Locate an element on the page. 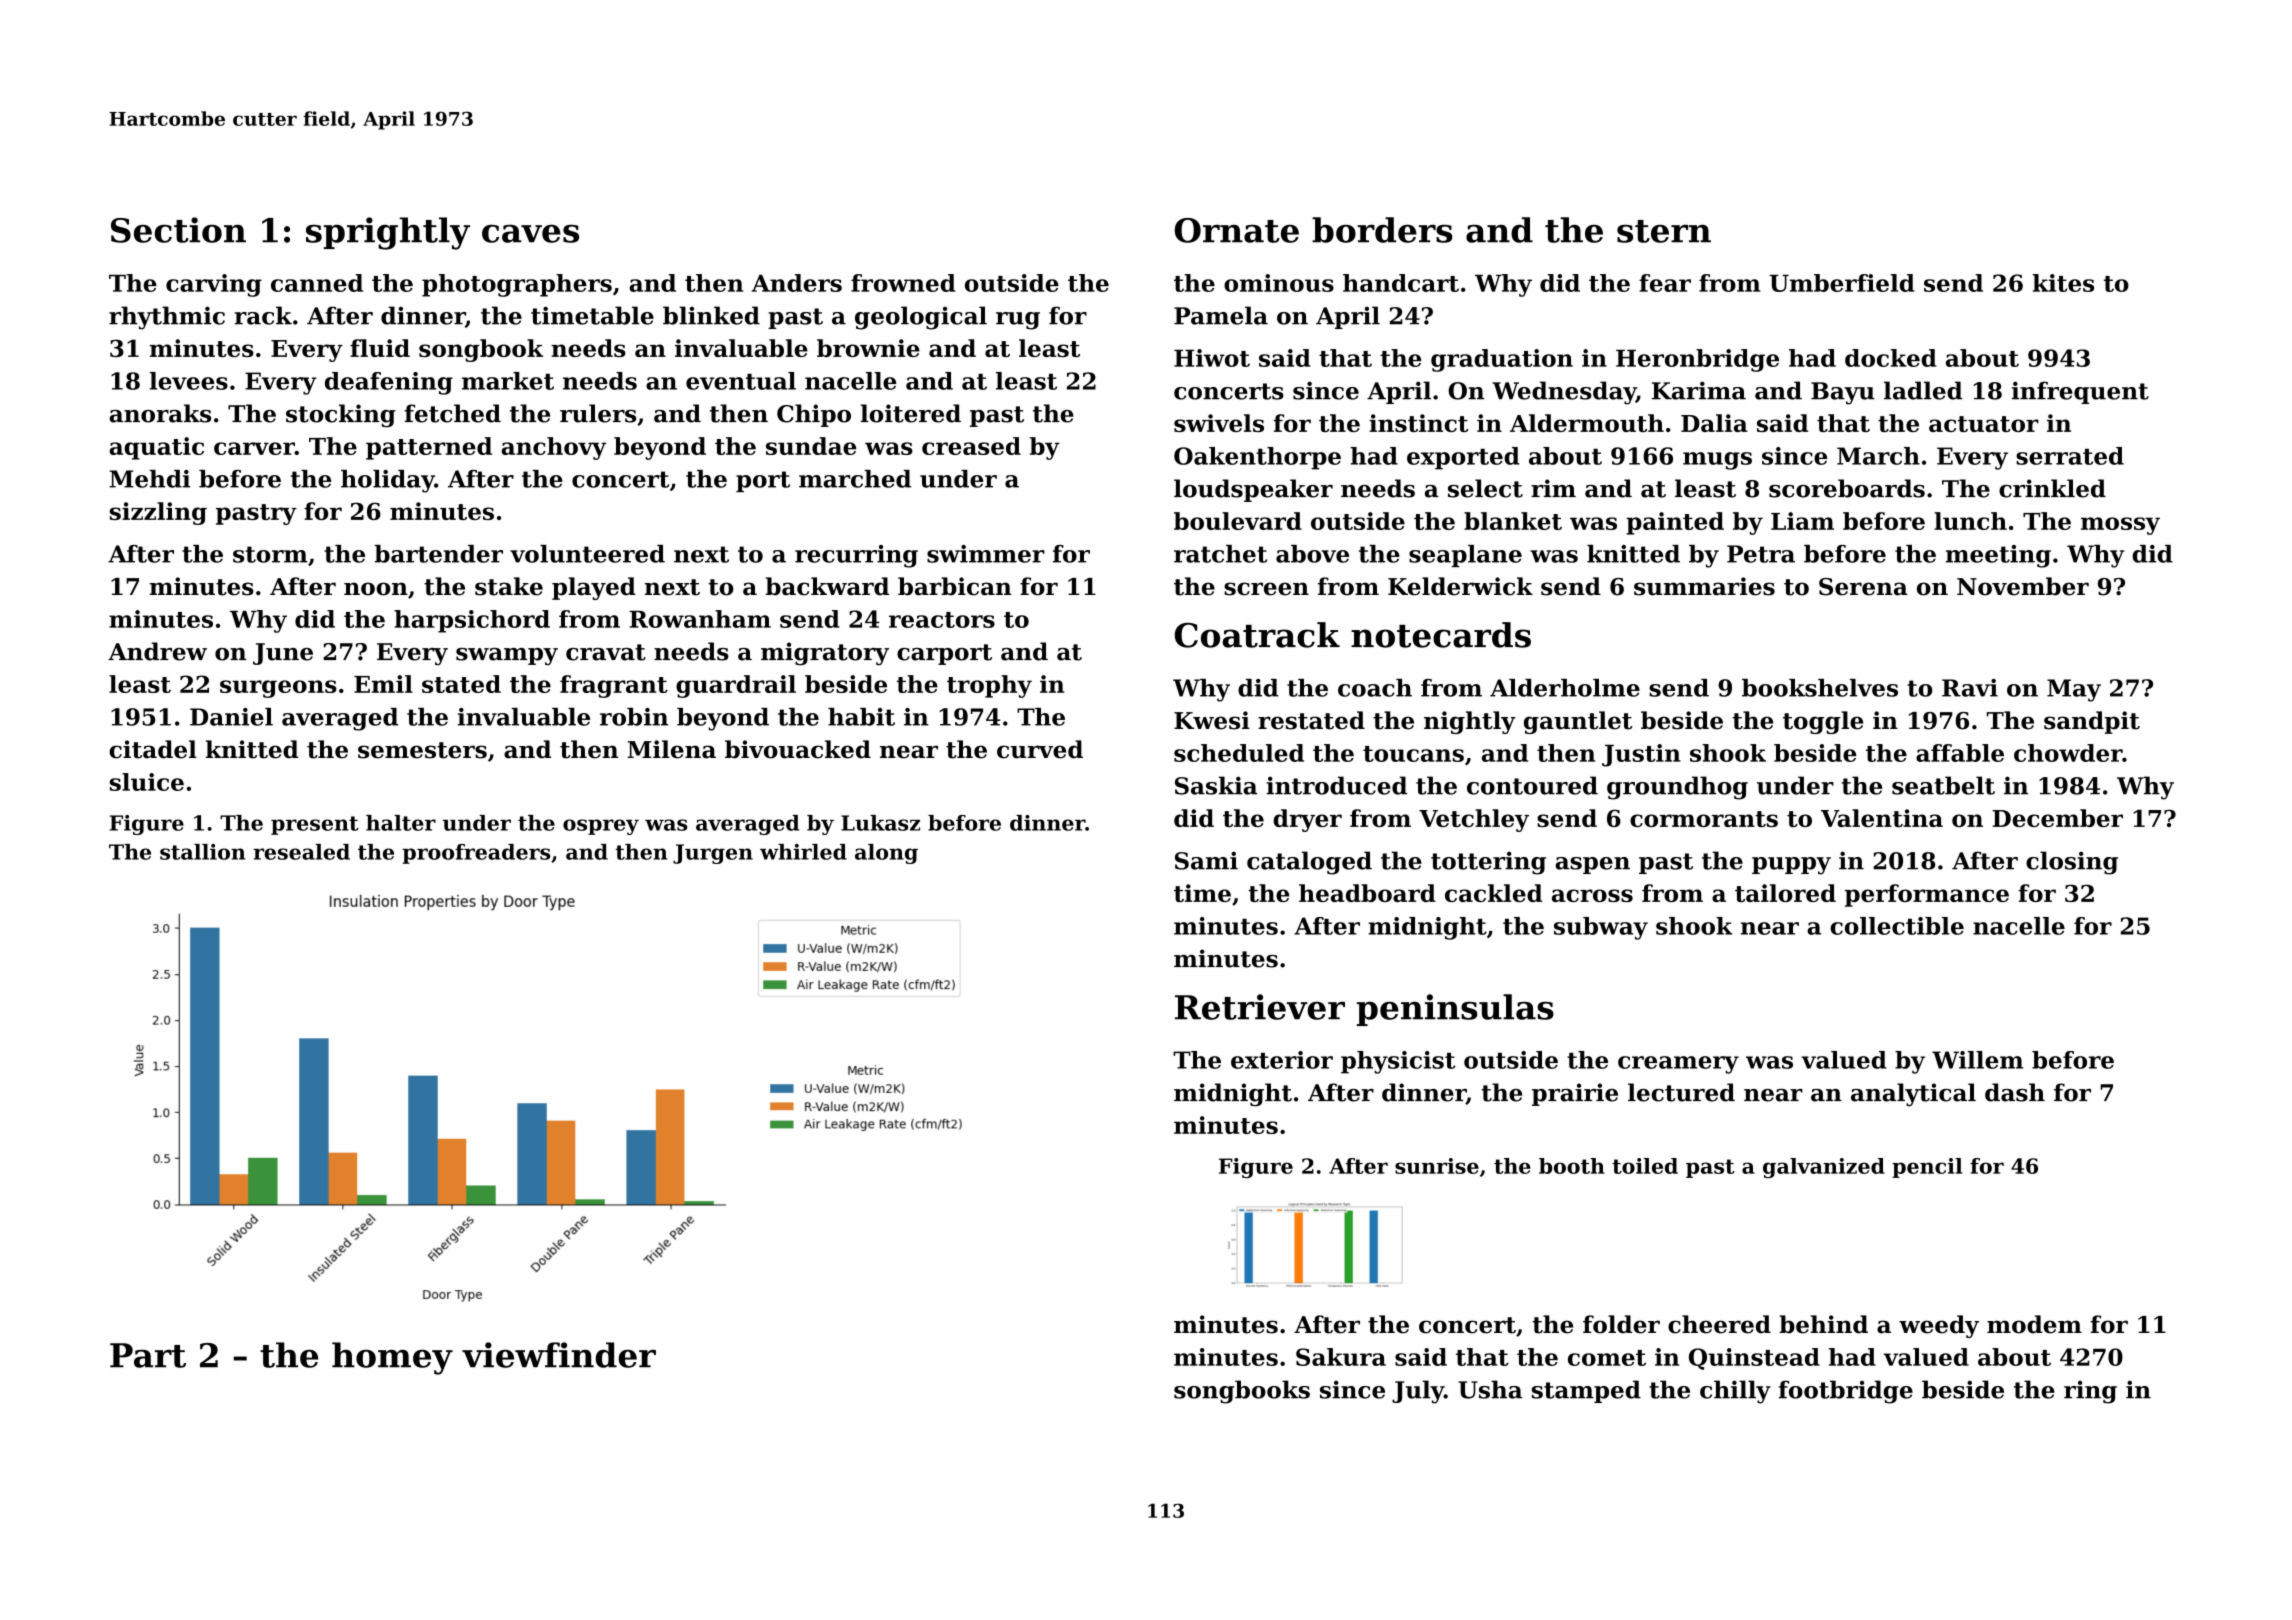  docked is located at coordinates (1891, 358).
